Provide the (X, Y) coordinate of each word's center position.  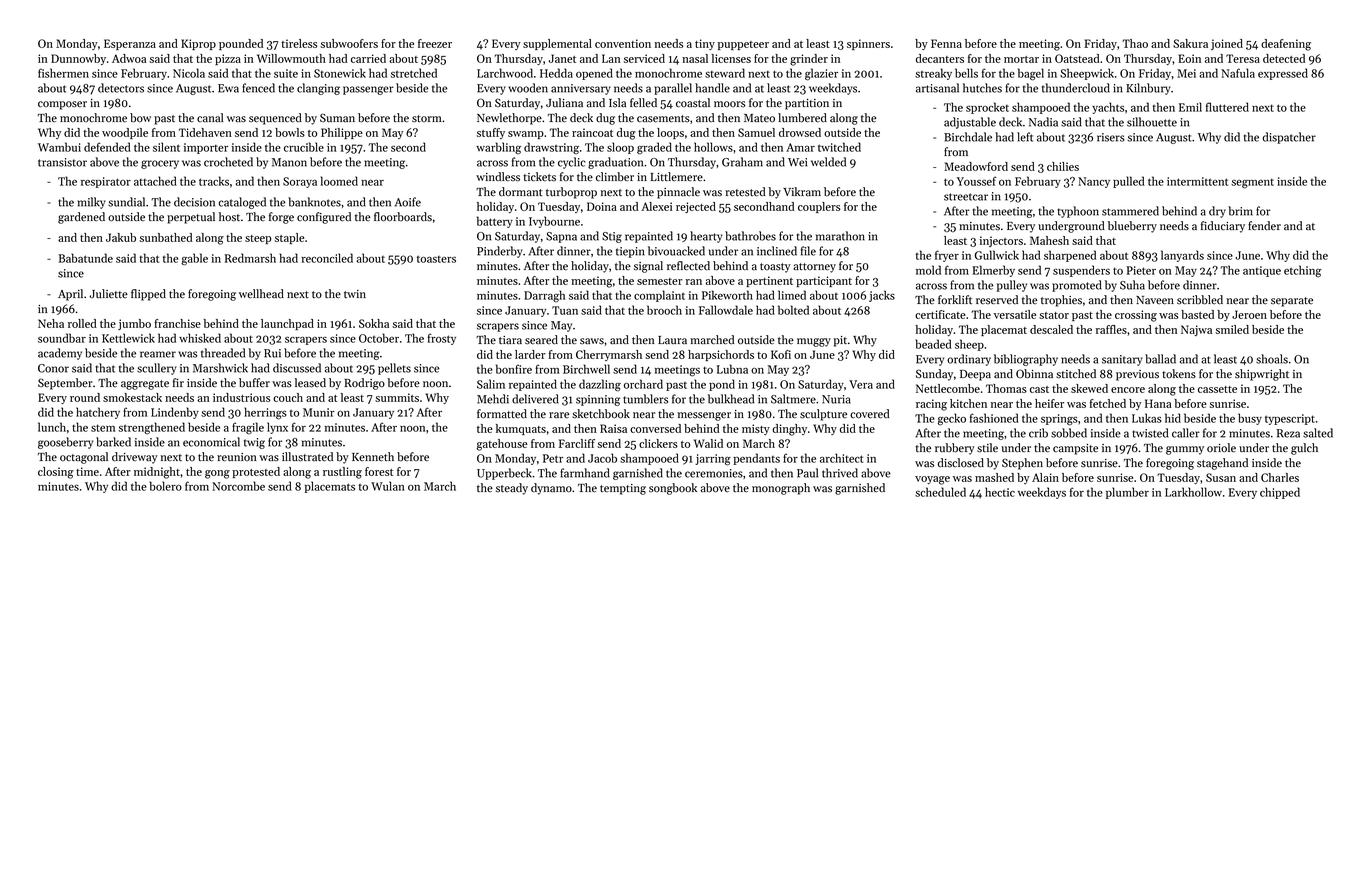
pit (840, 341)
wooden (528, 88)
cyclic (571, 163)
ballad (1160, 359)
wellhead (261, 294)
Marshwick (220, 368)
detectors (121, 88)
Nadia (1043, 122)
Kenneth (373, 457)
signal (648, 267)
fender (1264, 226)
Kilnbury (1148, 89)
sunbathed (165, 237)
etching (1303, 271)
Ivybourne (554, 222)
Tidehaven (205, 132)
